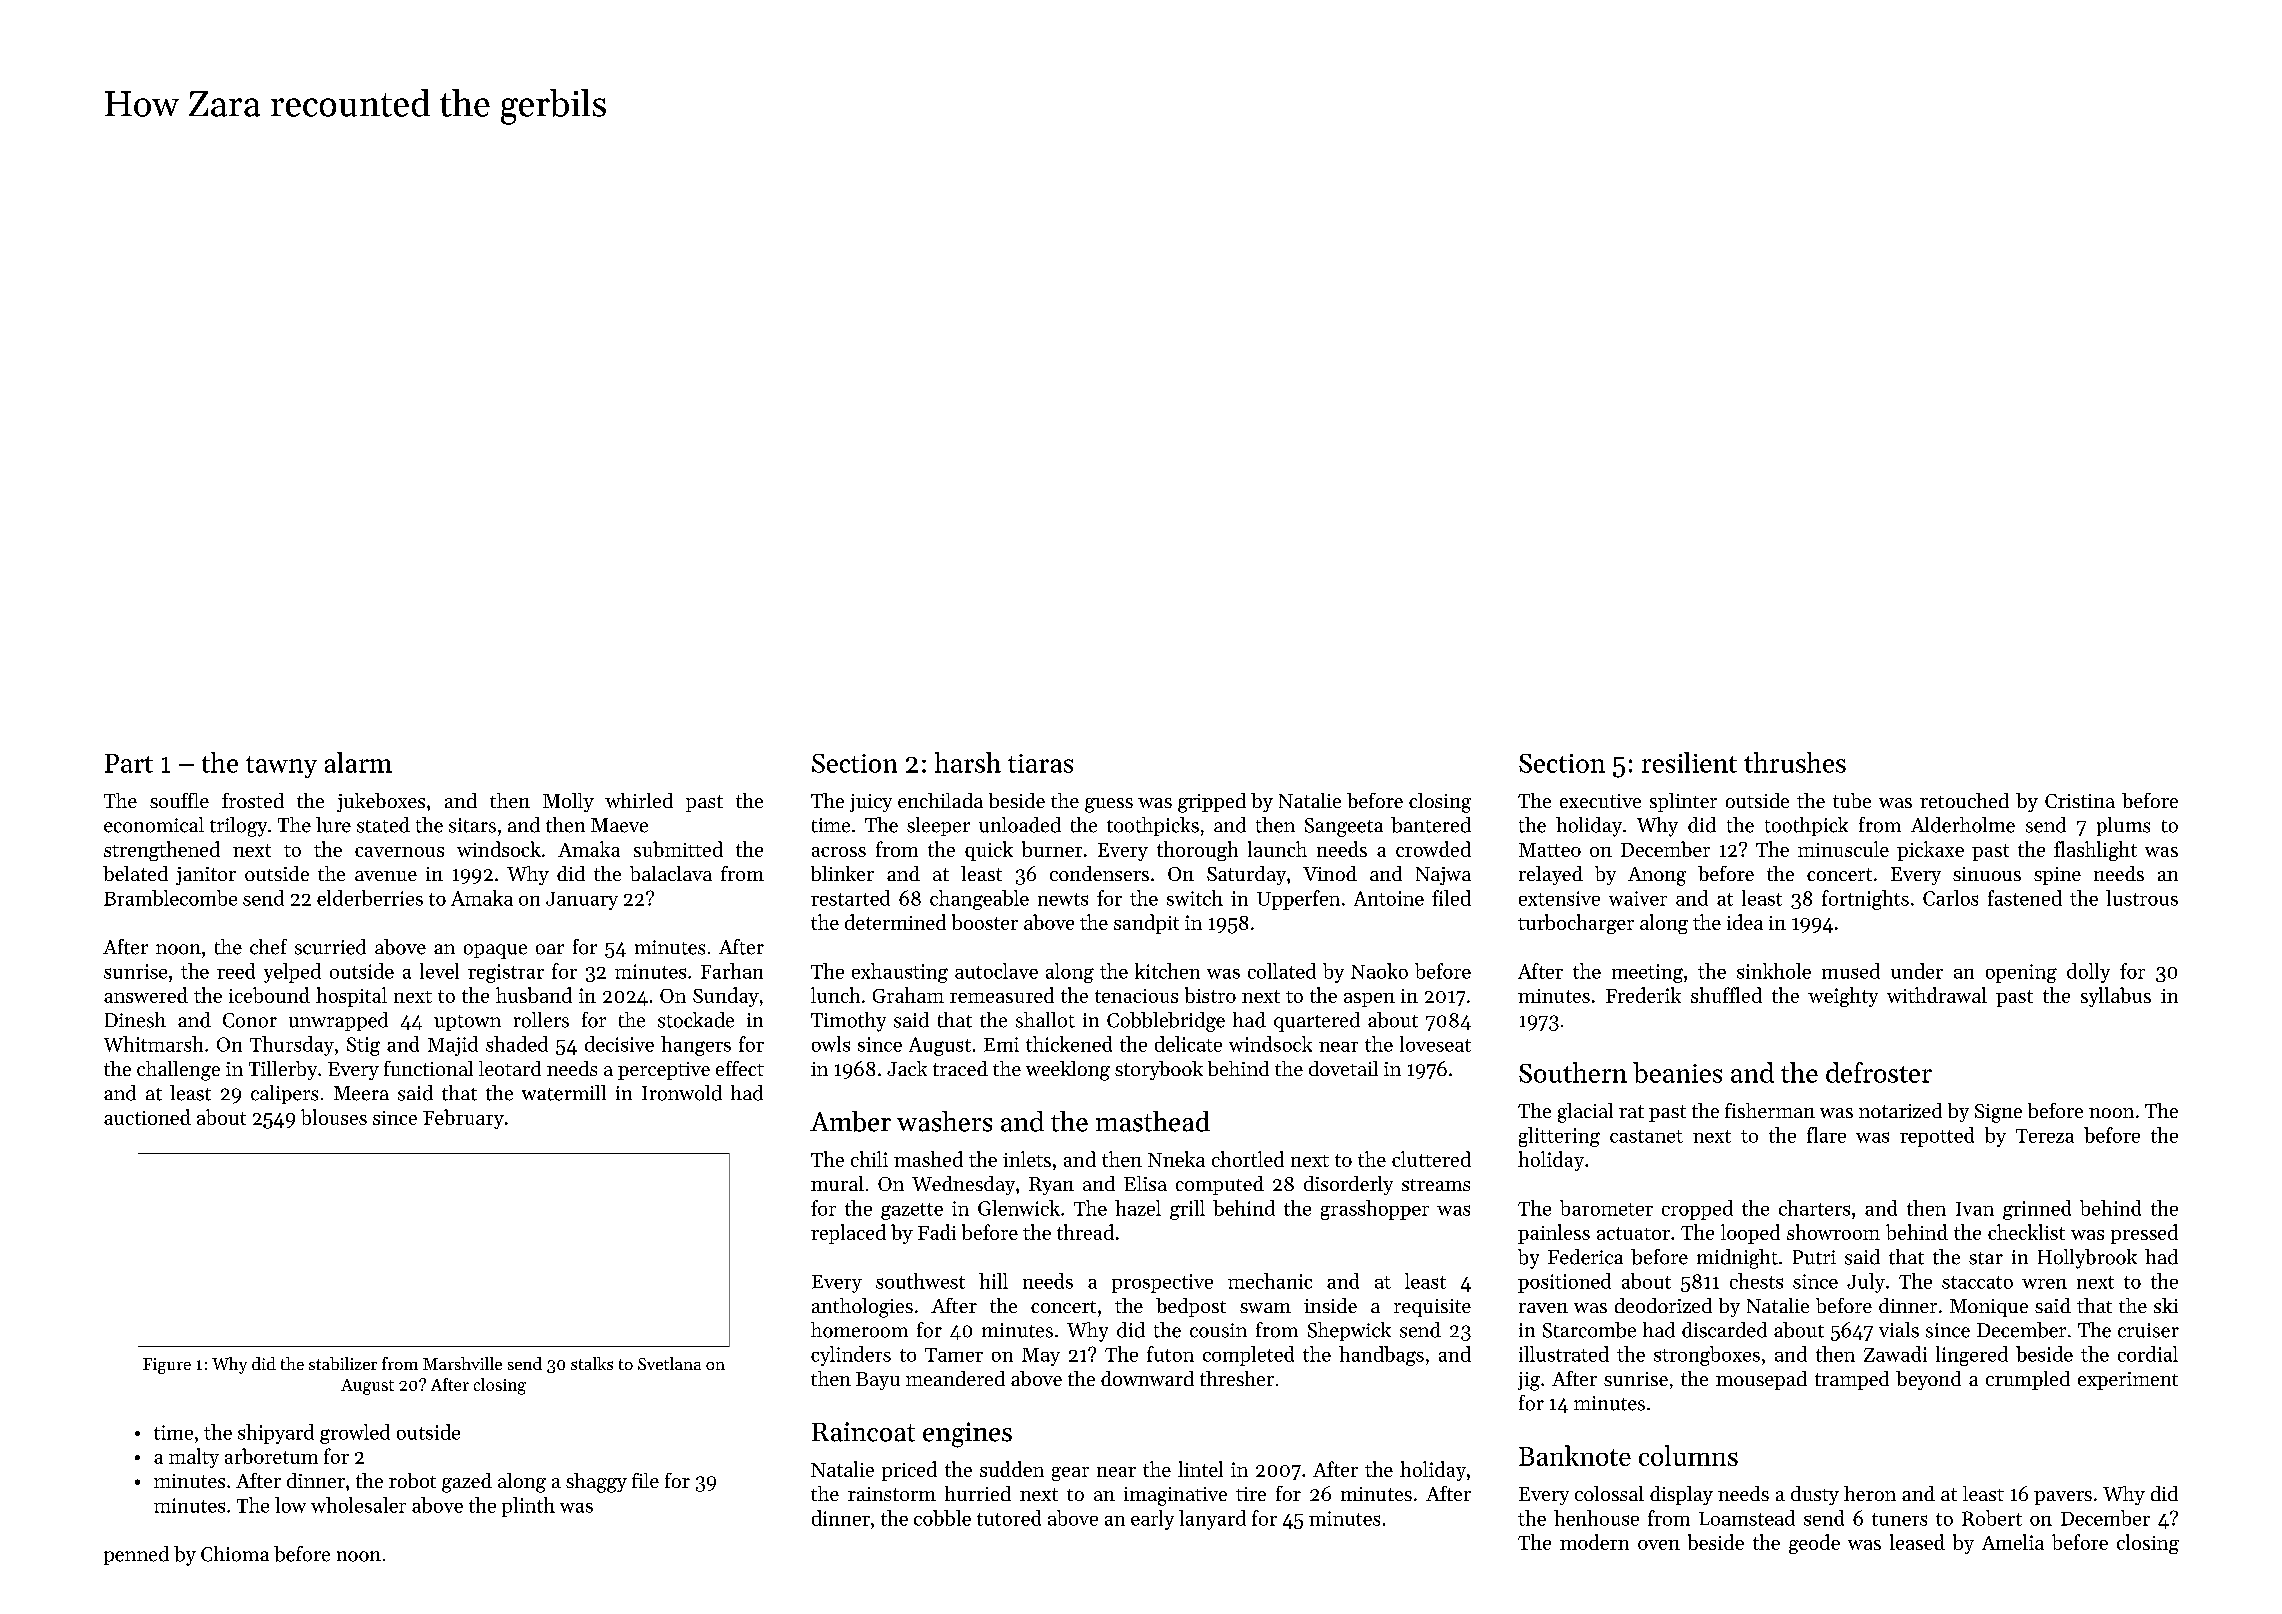 The height and width of the screenshot is (1614, 2282). I want to click on weighty, so click(1843, 997).
